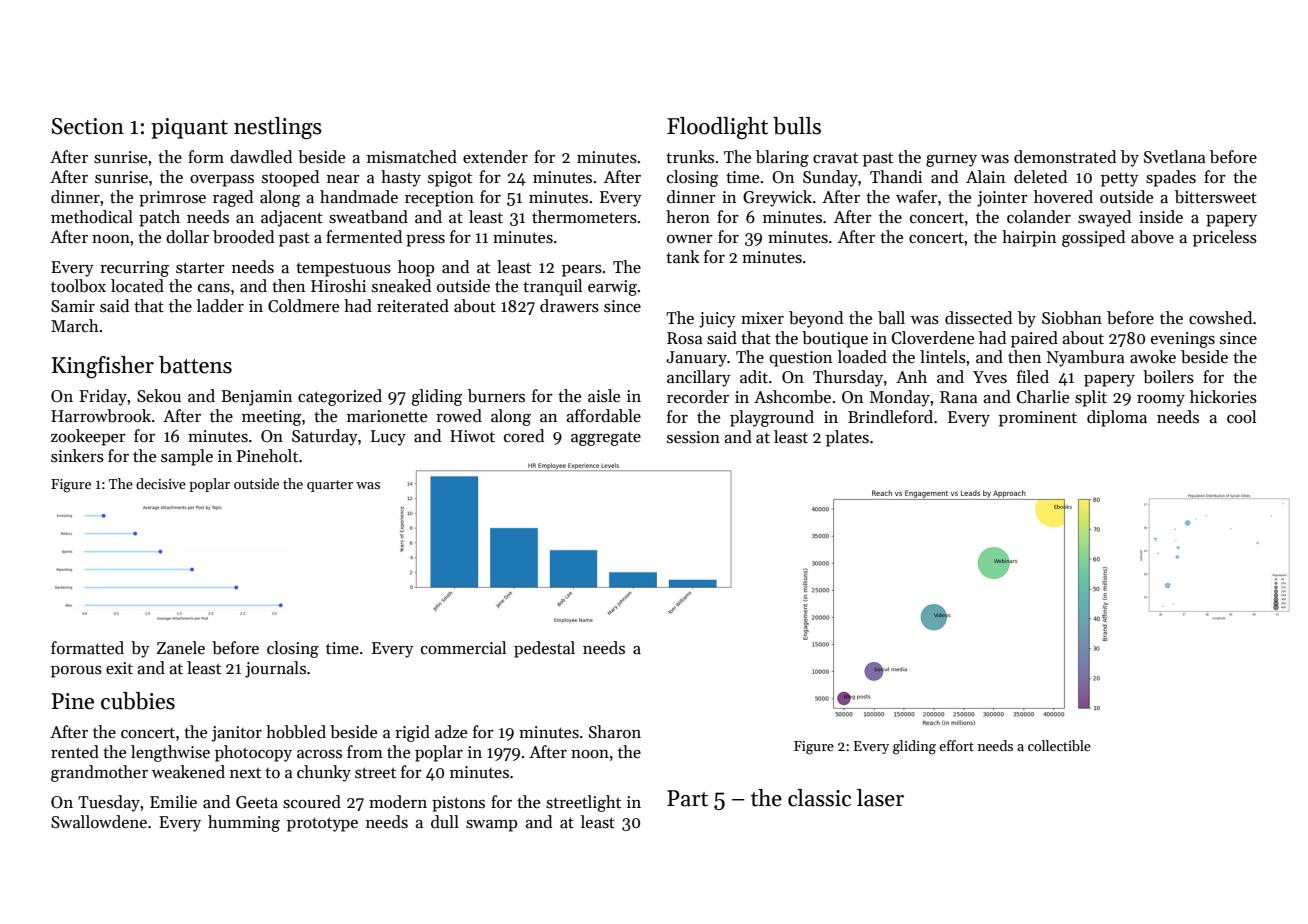  Describe the element at coordinates (584, 217) in the screenshot. I see `thermometers` at that location.
